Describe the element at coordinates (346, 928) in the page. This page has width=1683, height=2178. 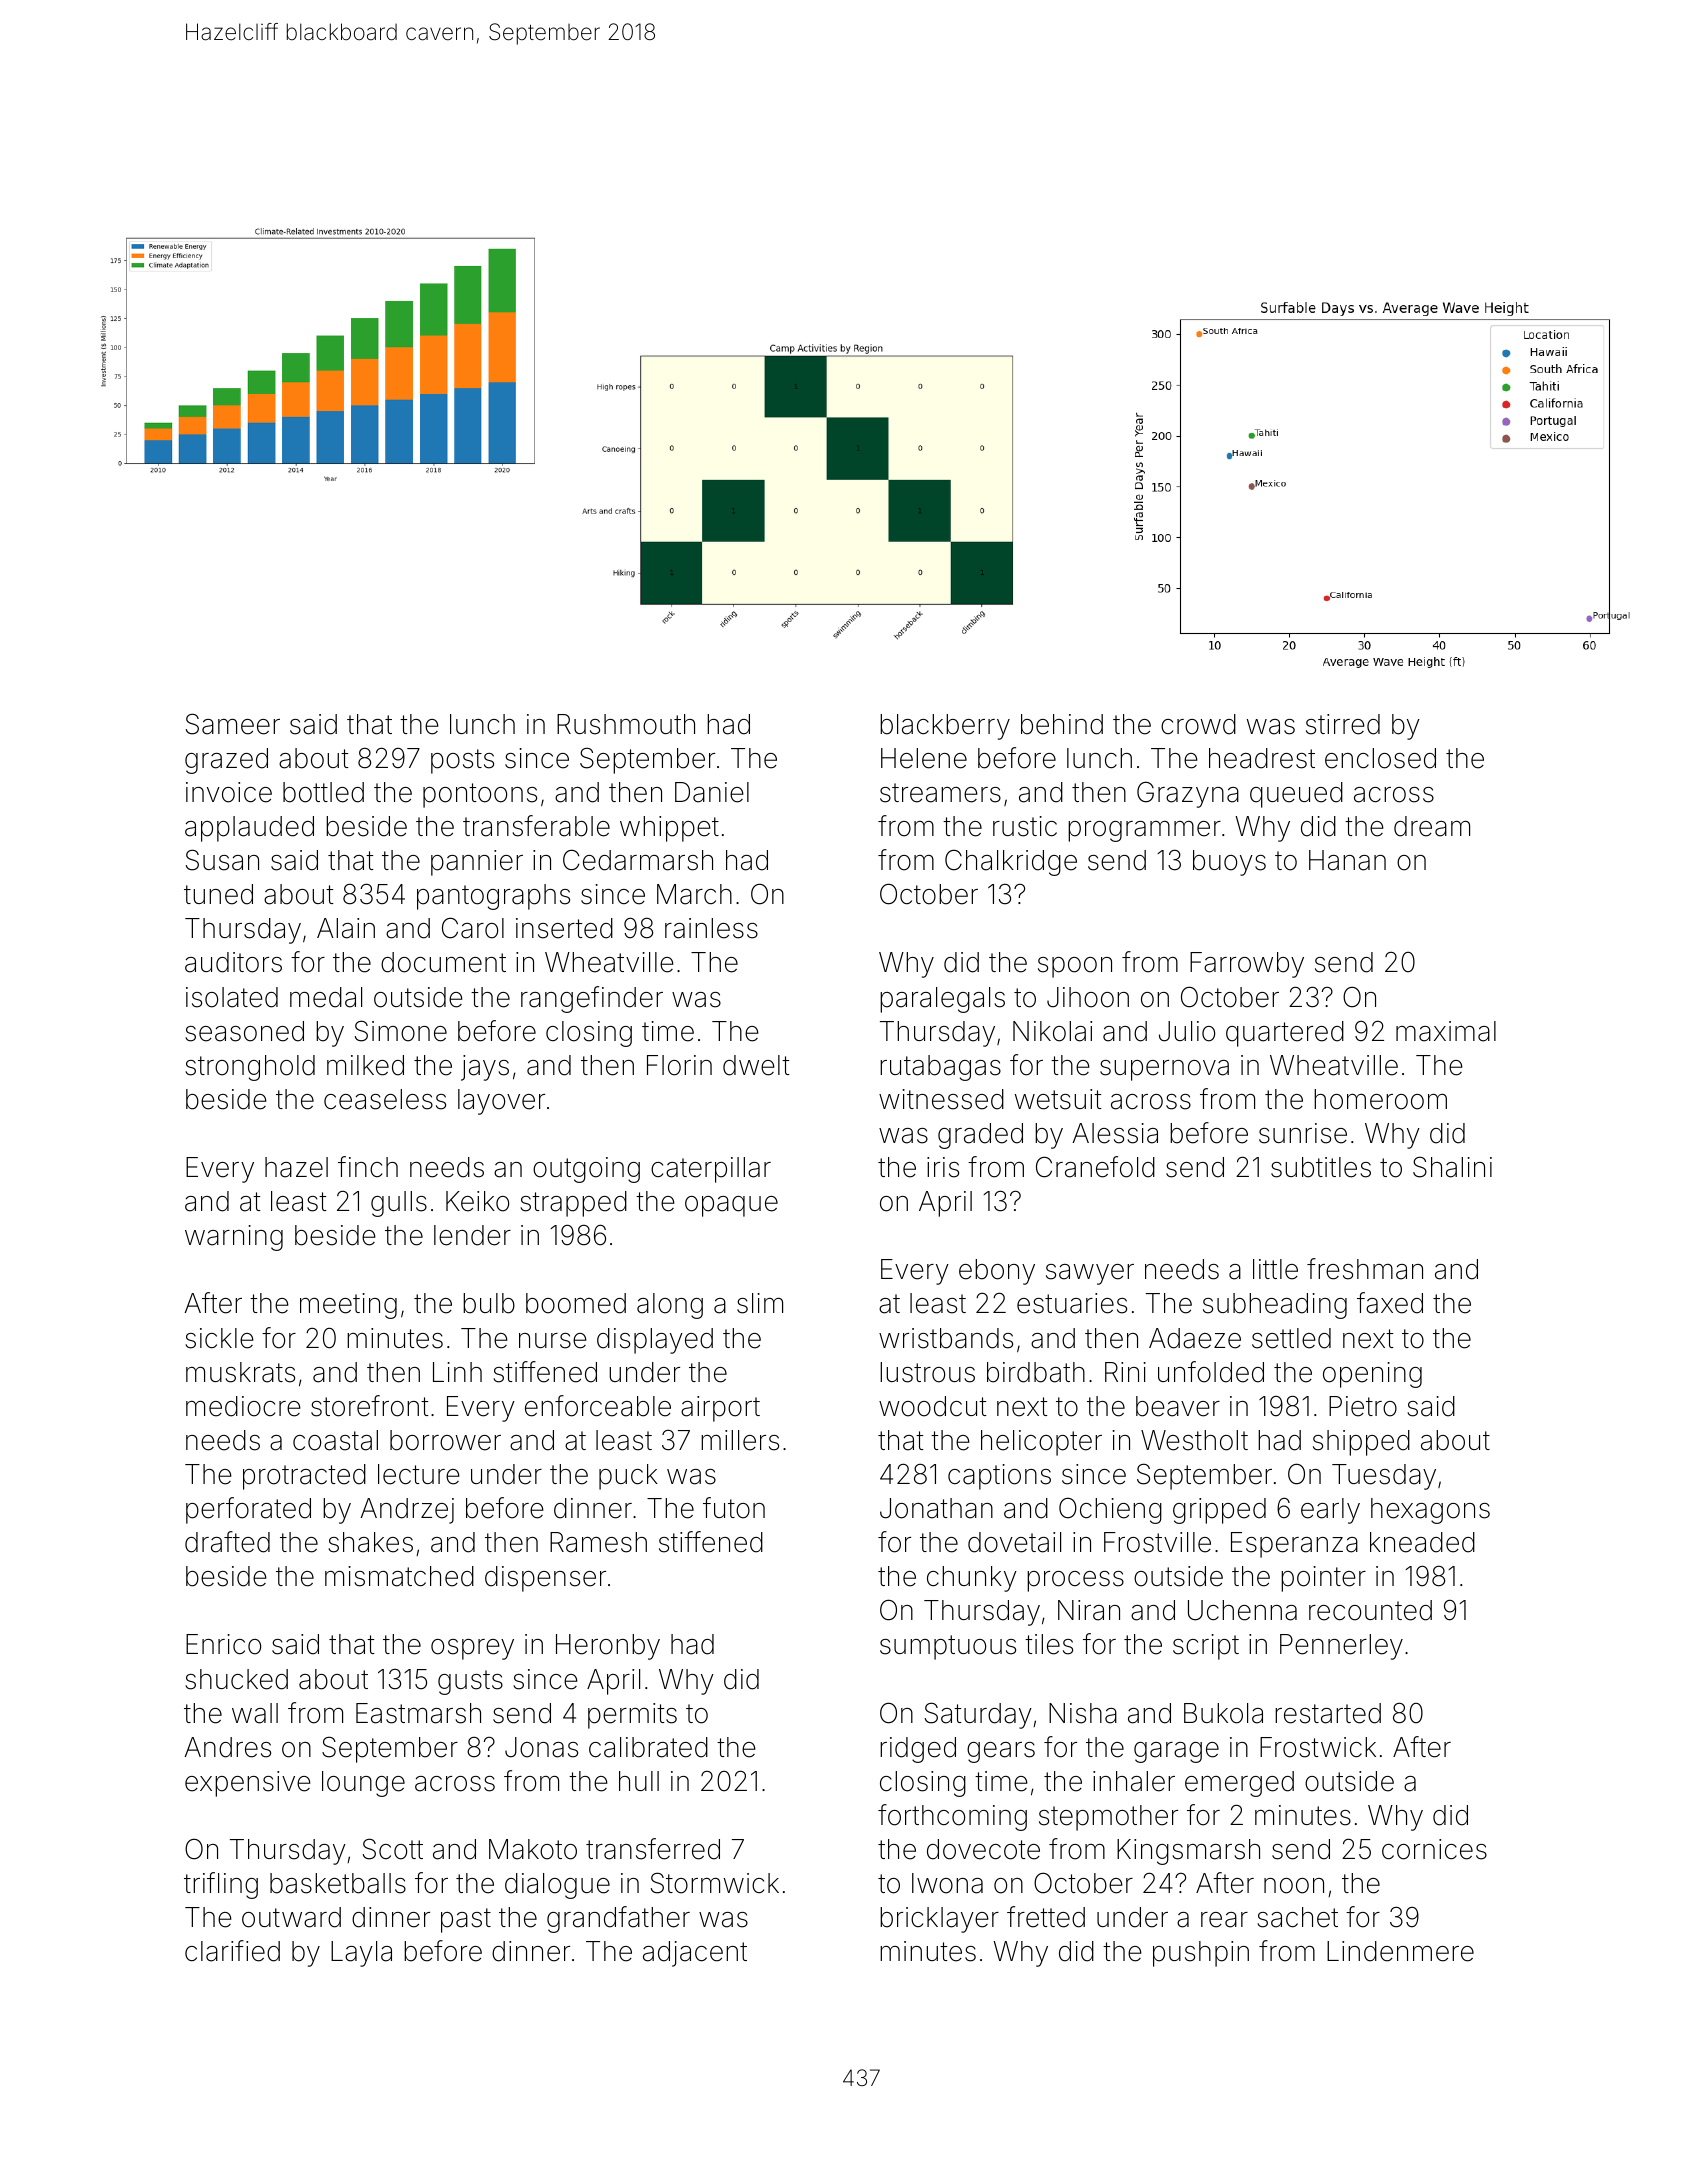
I see `Alain` at that location.
